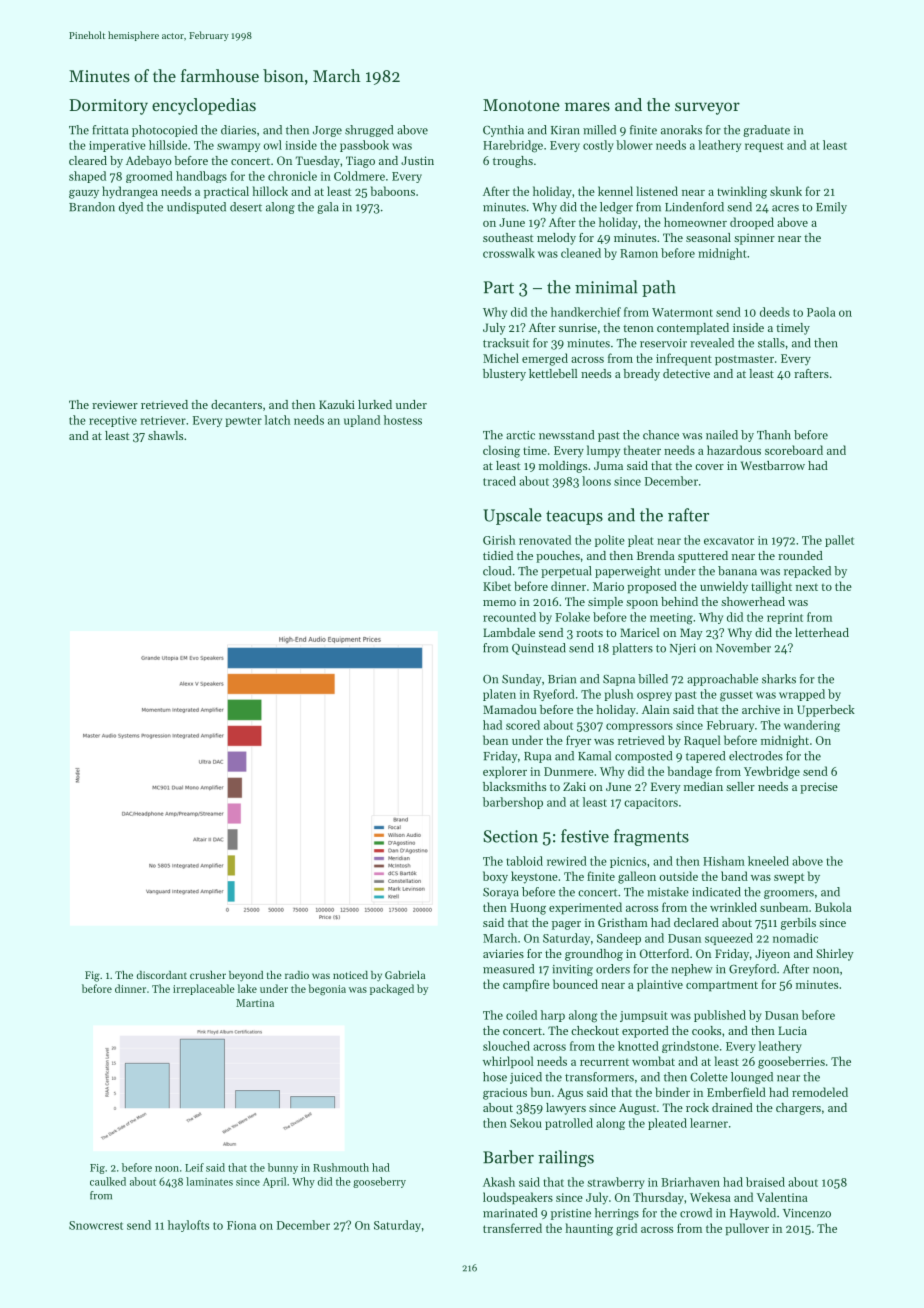  I want to click on gracious, so click(505, 1094).
